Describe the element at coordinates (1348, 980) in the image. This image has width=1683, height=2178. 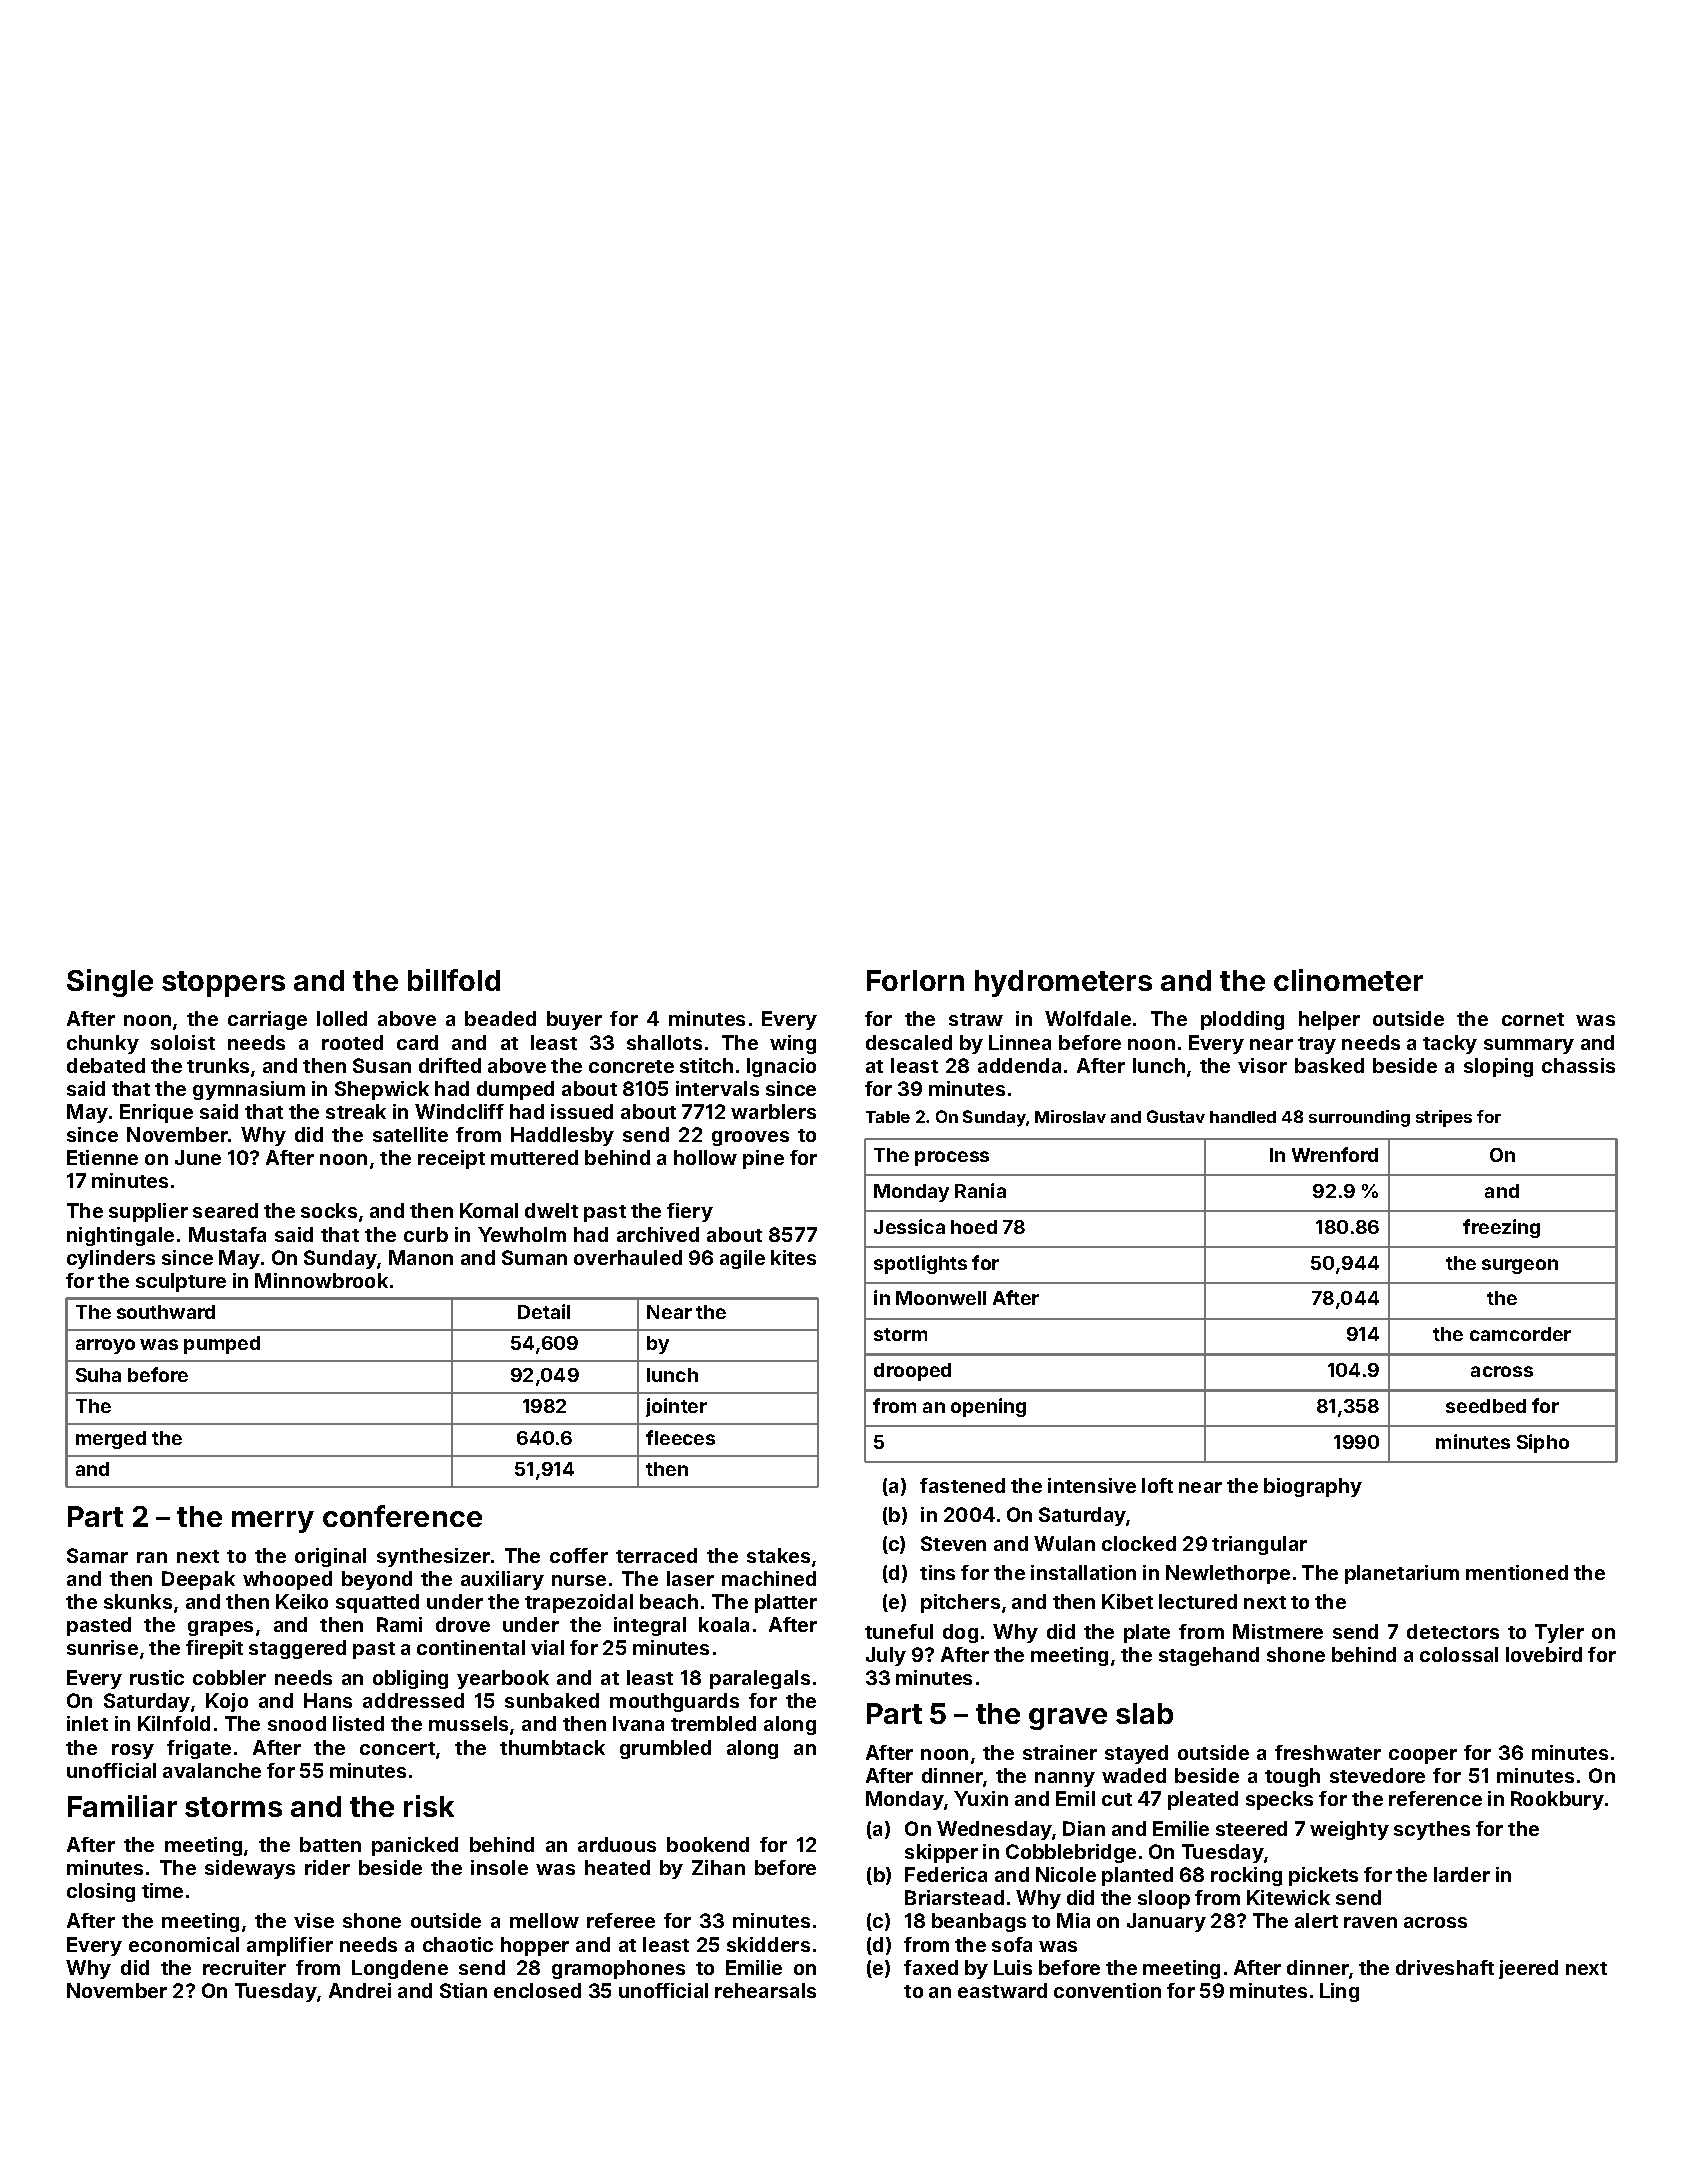
I see `clinometer` at that location.
